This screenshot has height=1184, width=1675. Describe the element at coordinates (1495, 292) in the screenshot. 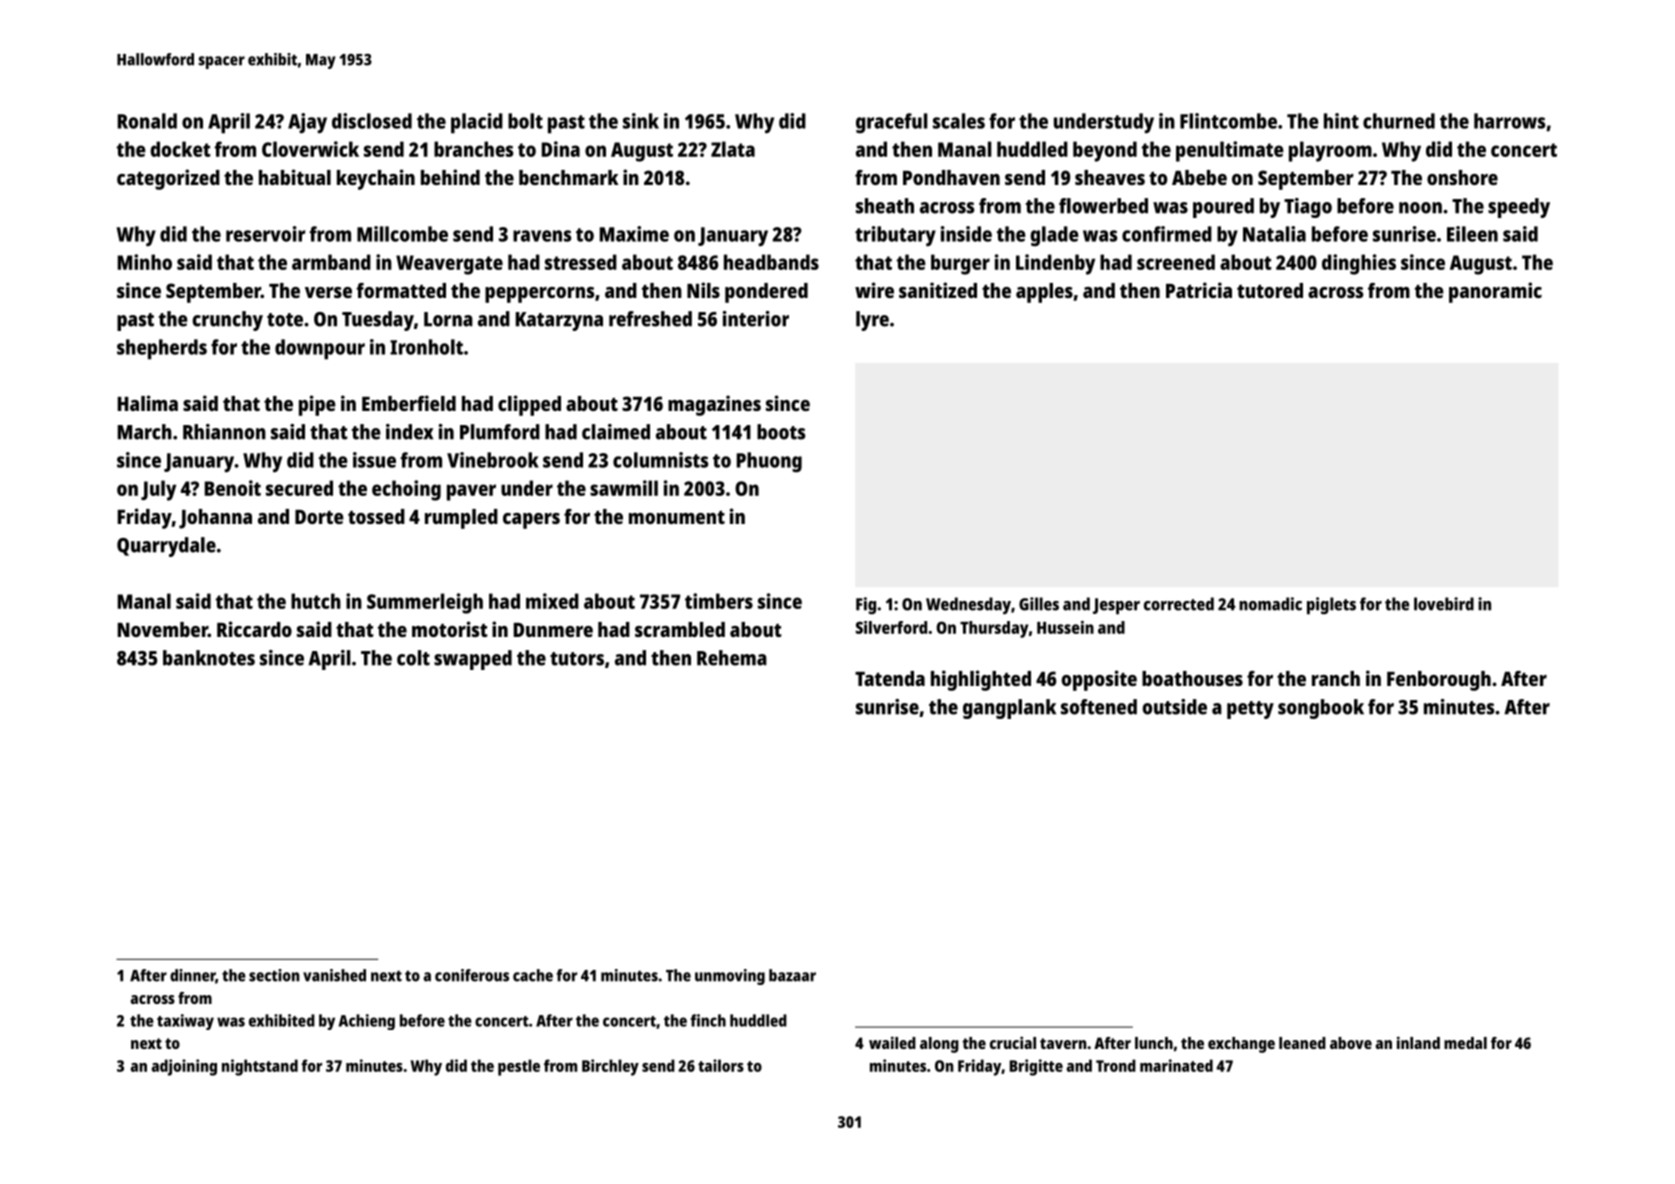

I see `panoramic` at that location.
